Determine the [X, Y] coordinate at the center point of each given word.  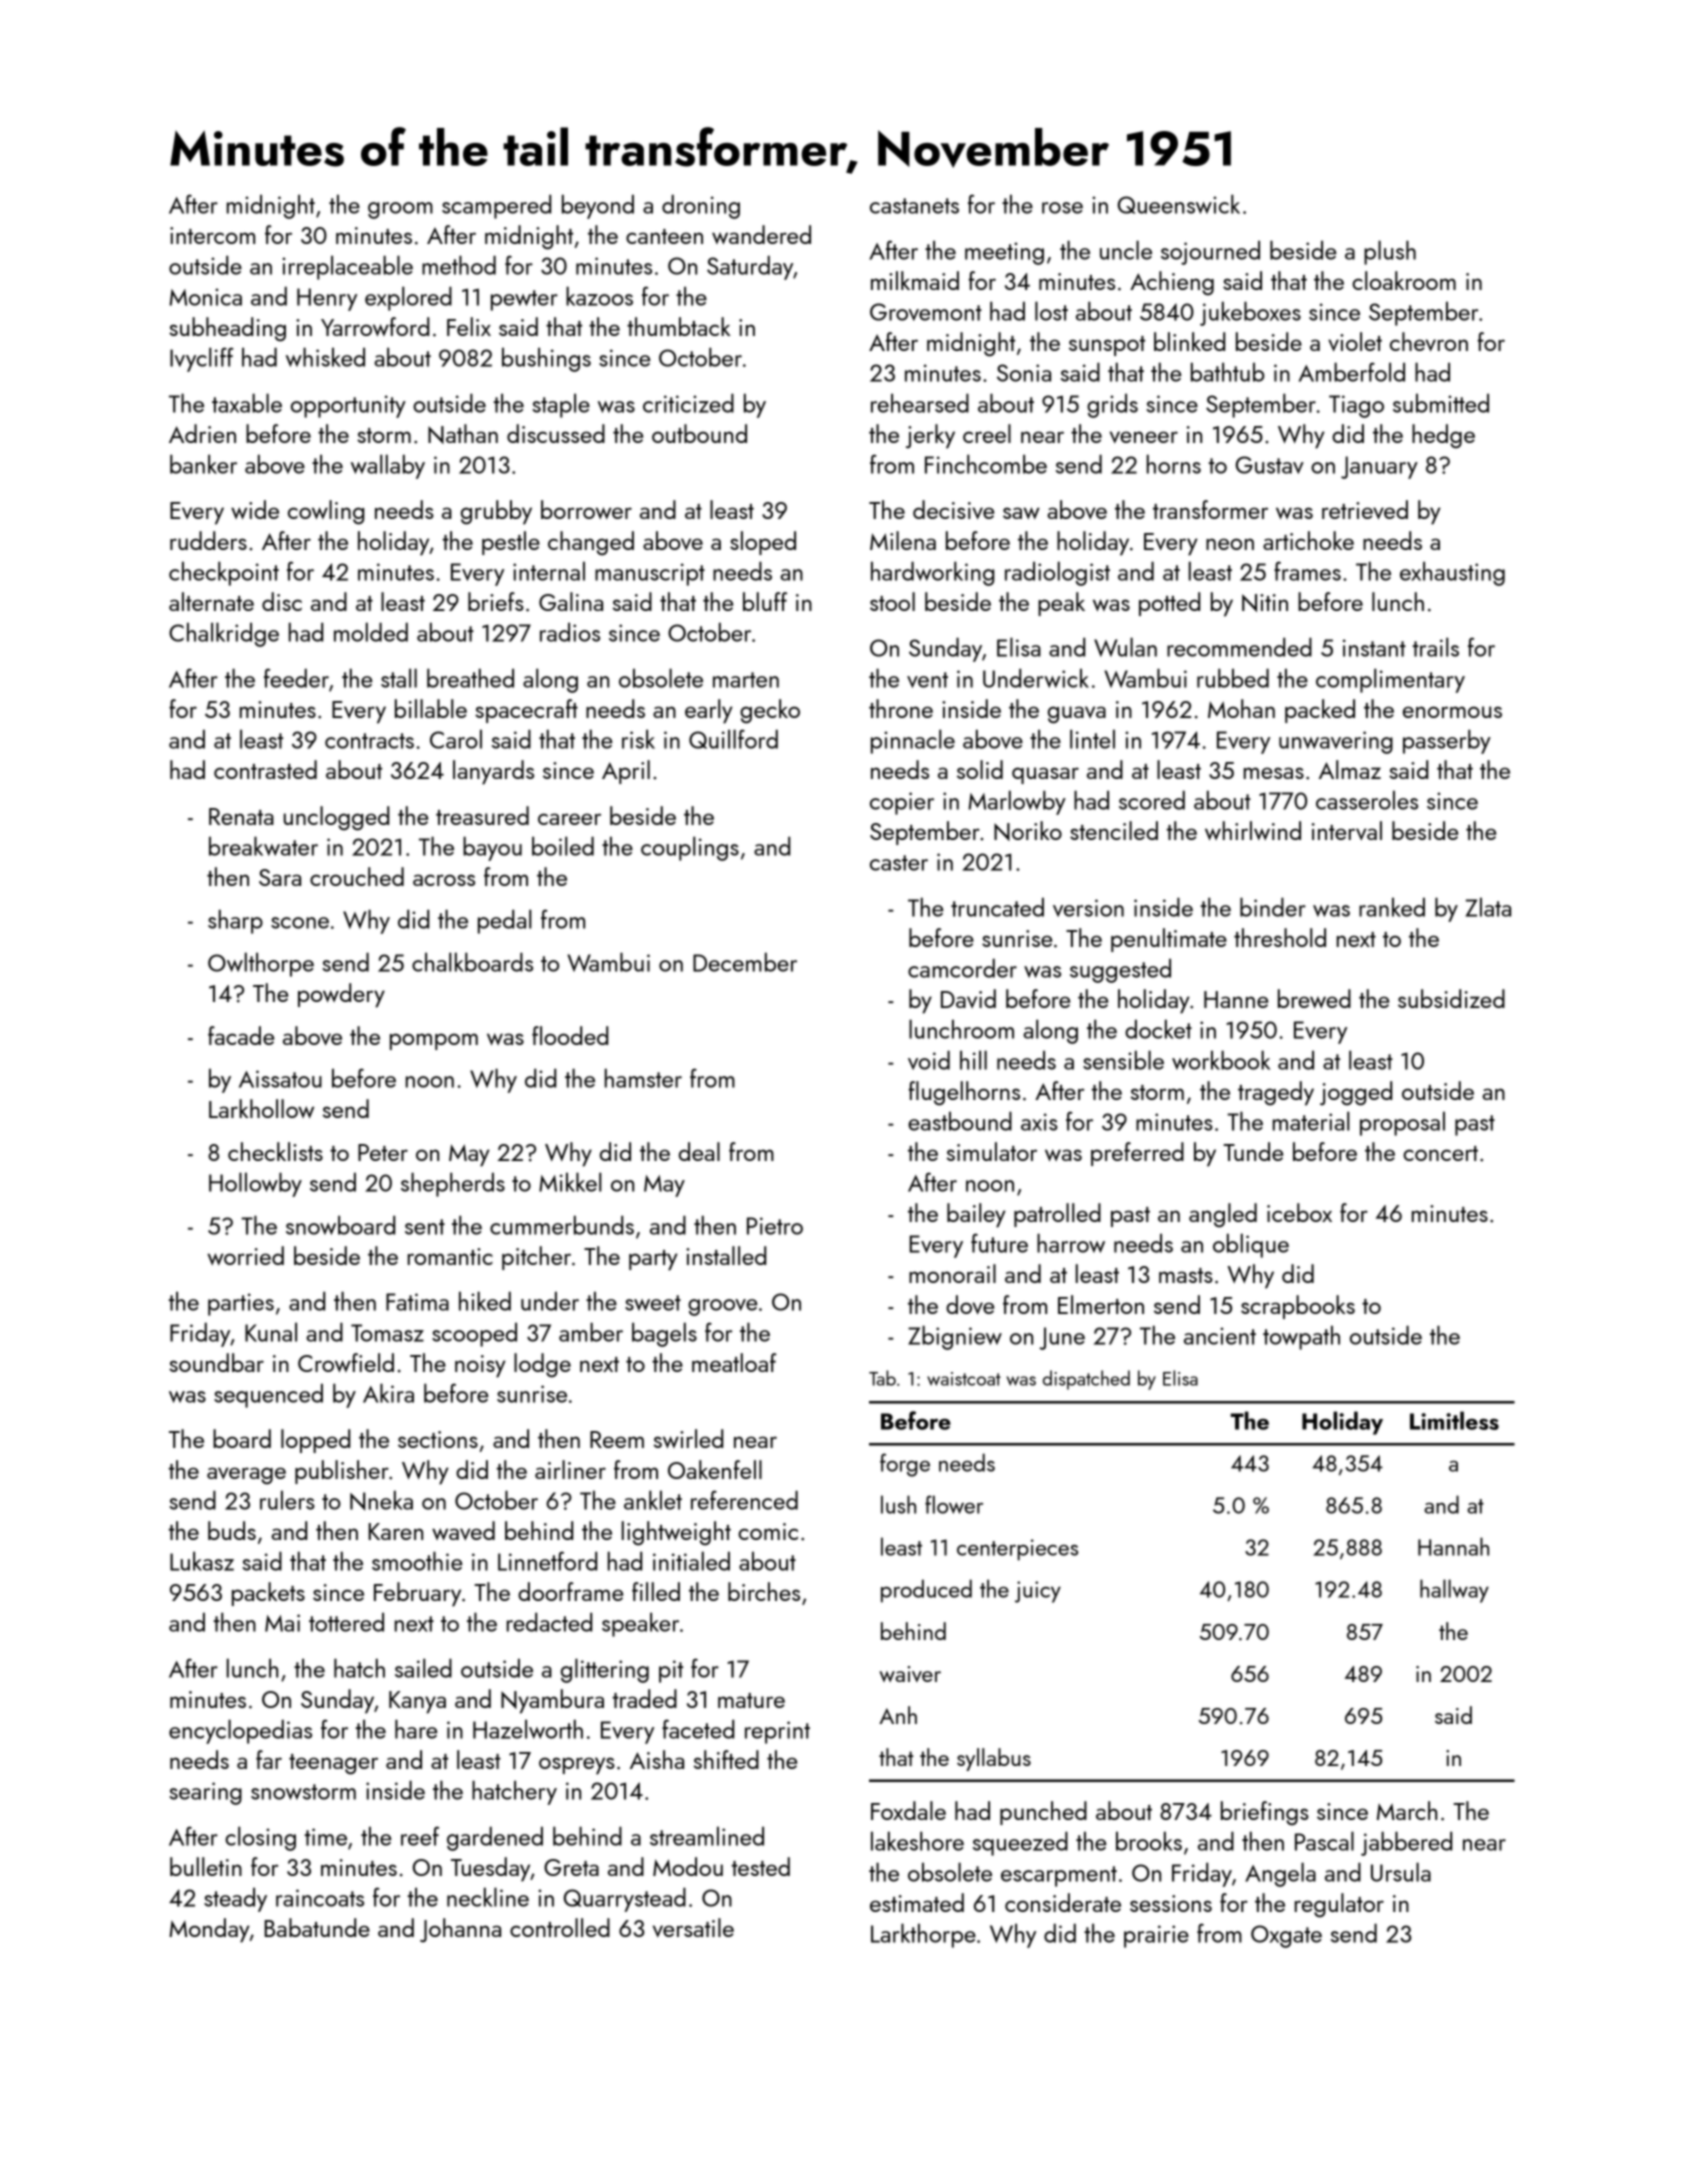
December [745, 962]
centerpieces [1017, 1550]
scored [1152, 800]
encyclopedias [240, 1731]
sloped [763, 543]
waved [463, 1530]
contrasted [265, 769]
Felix [469, 326]
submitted [1441, 403]
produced [926, 1591]
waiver [910, 1674]
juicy [1038, 1592]
